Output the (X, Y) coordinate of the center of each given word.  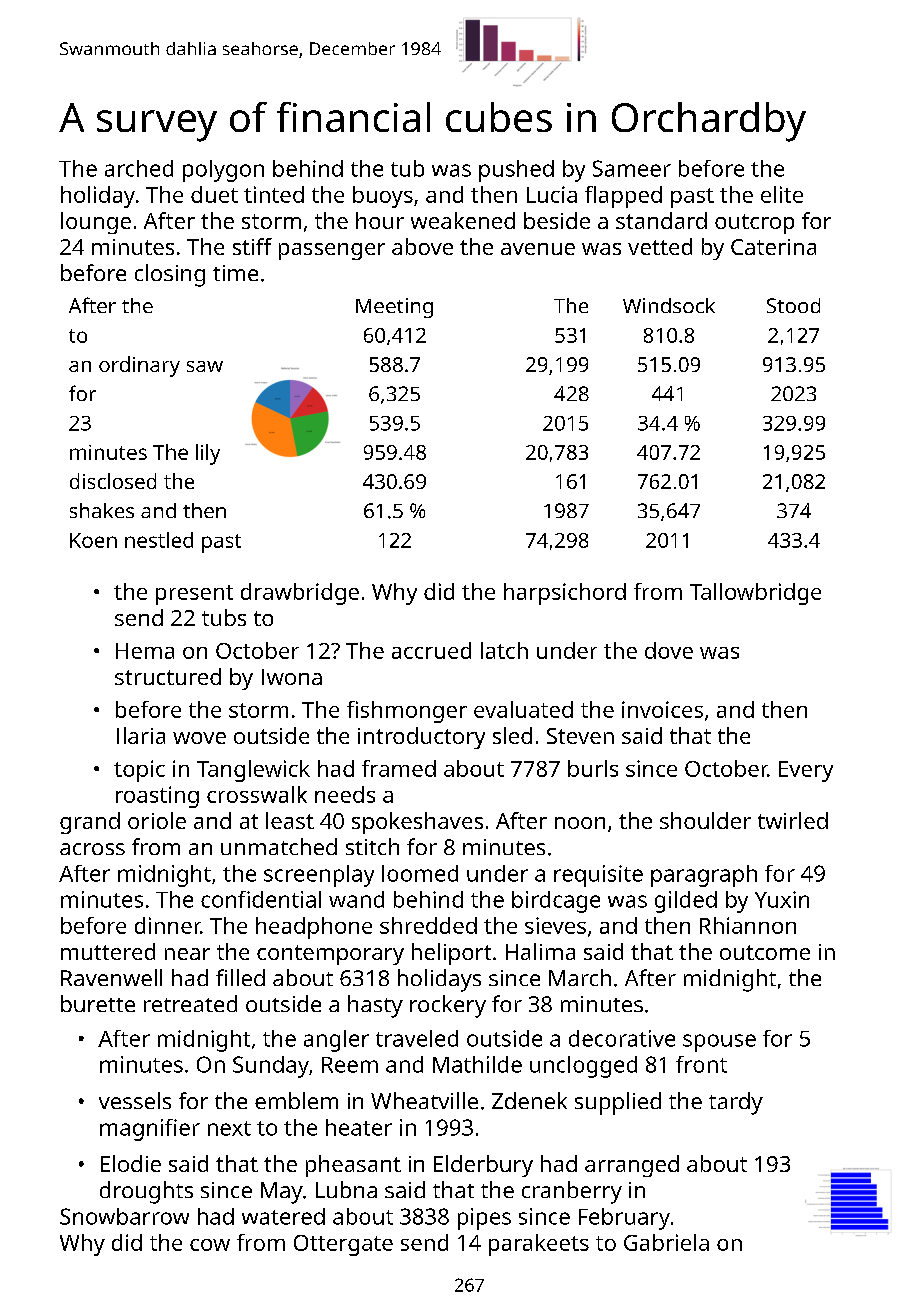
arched (139, 168)
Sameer (632, 168)
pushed (516, 171)
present (194, 595)
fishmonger (407, 712)
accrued (431, 650)
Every (806, 771)
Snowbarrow (124, 1216)
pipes (484, 1219)
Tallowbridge (755, 594)
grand (90, 823)
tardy (736, 1103)
